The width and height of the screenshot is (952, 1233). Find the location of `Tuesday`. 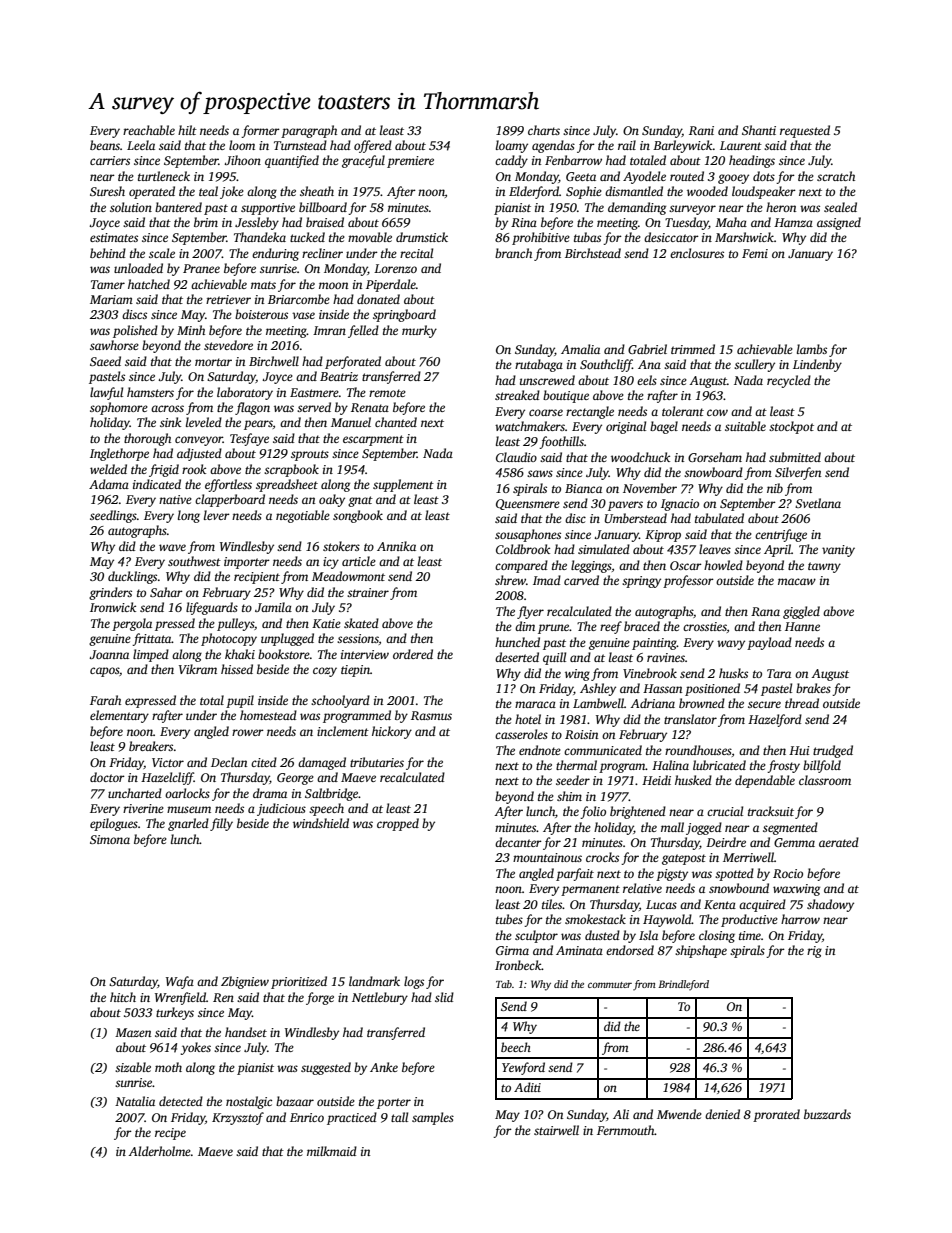

Tuesday is located at coordinates (687, 223).
